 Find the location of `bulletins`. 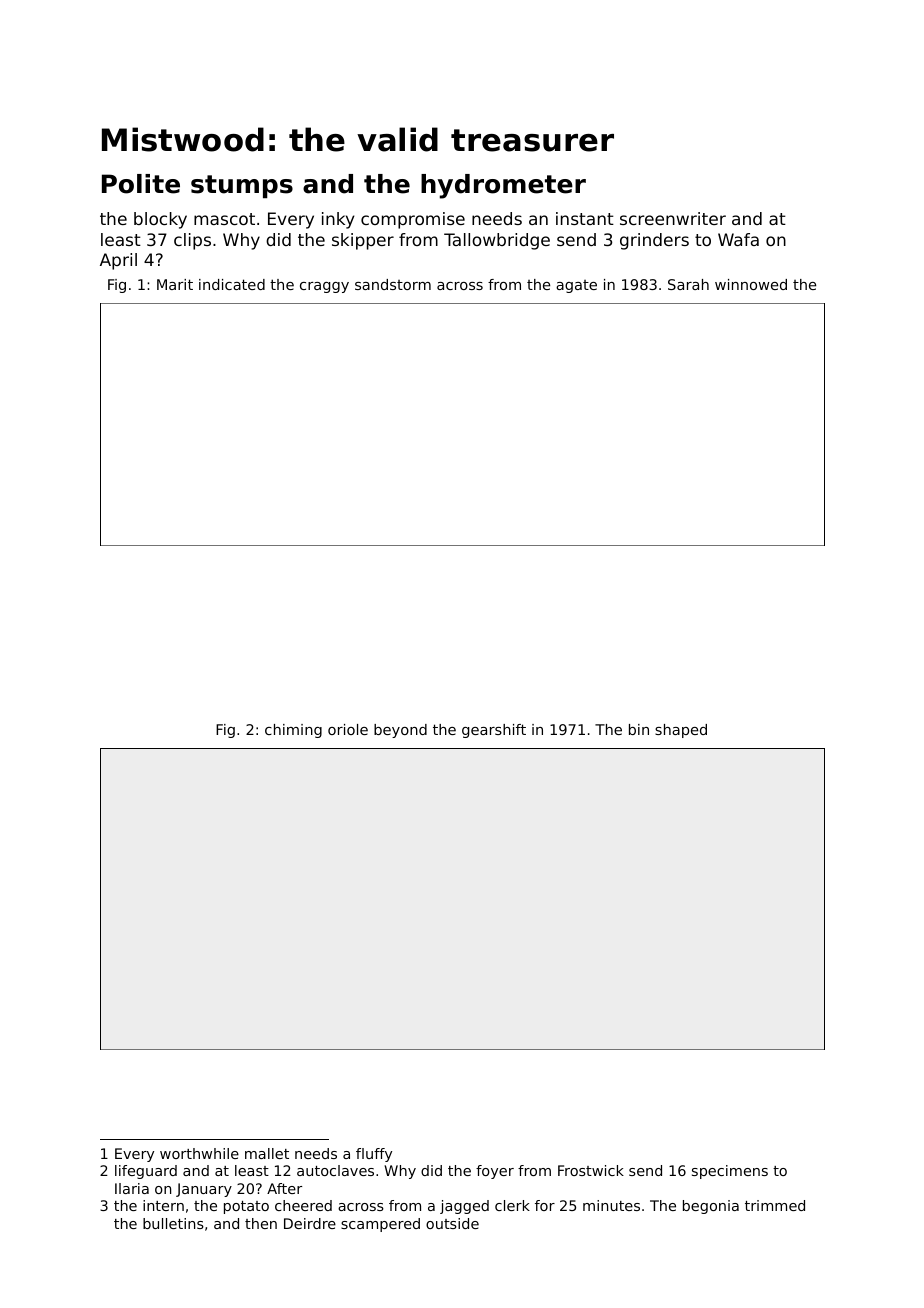

bulletins is located at coordinates (173, 1223).
